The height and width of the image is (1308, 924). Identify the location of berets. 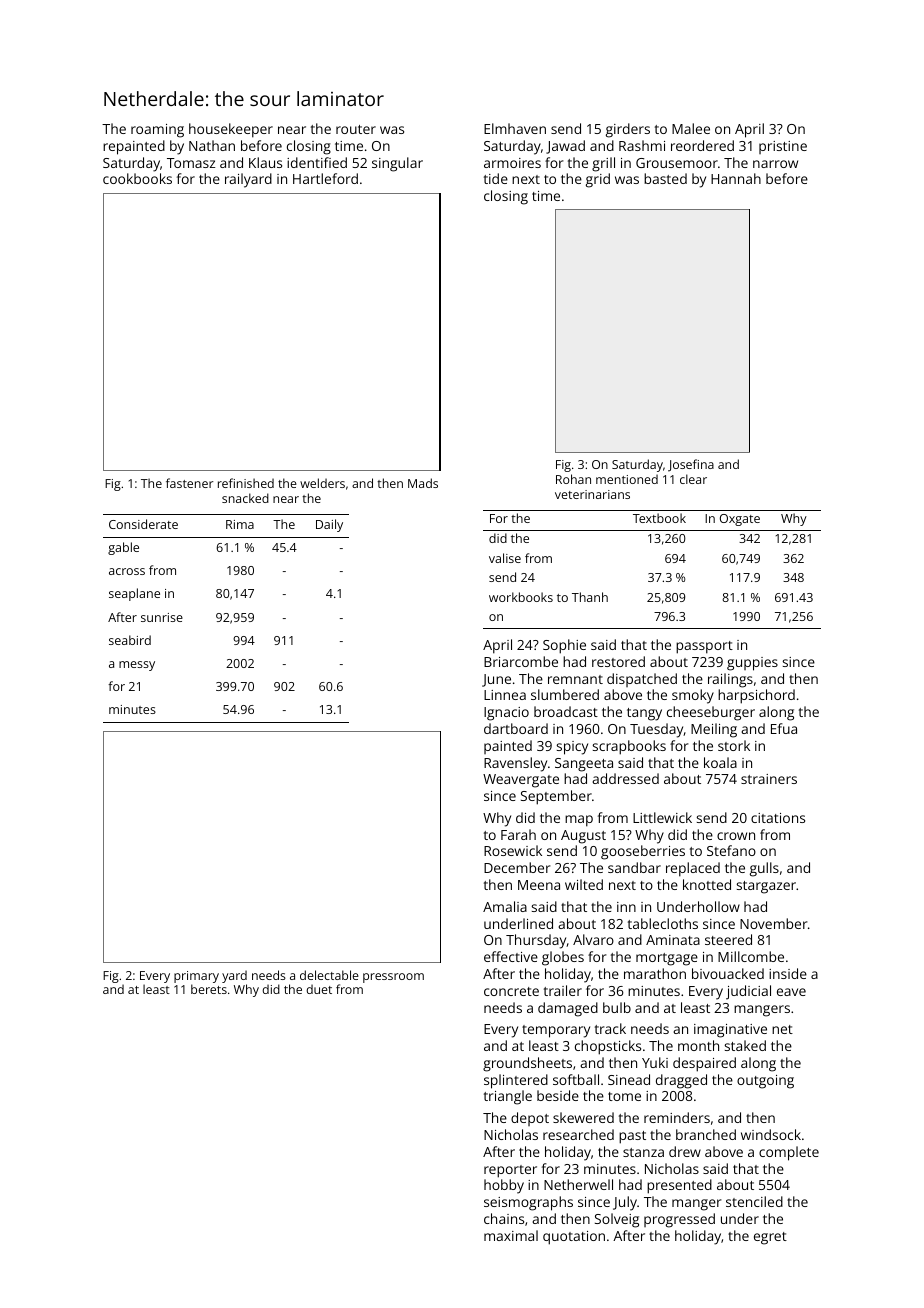
(209, 989).
